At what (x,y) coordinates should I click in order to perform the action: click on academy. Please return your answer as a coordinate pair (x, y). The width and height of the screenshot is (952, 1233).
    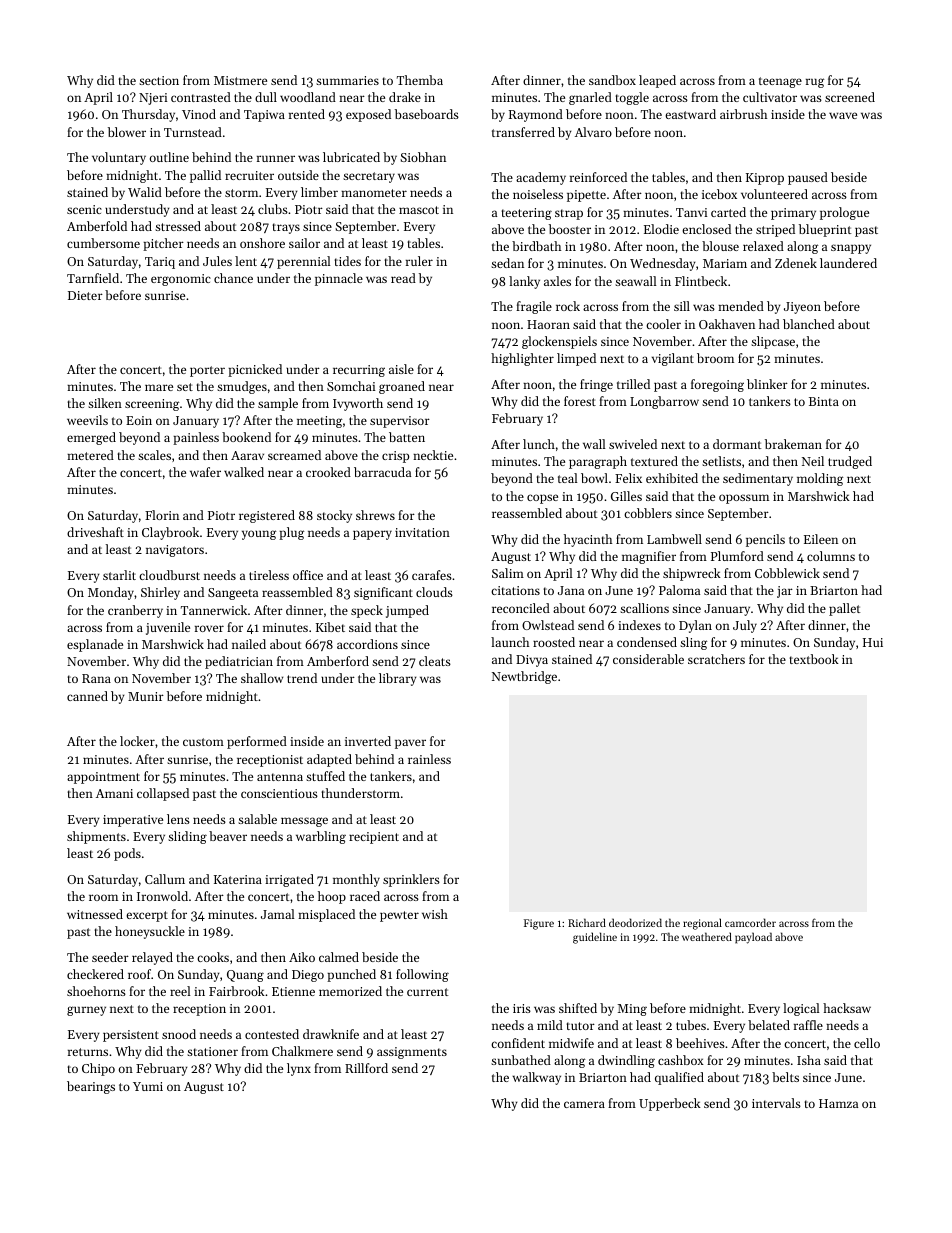
    Looking at the image, I should click on (541, 178).
